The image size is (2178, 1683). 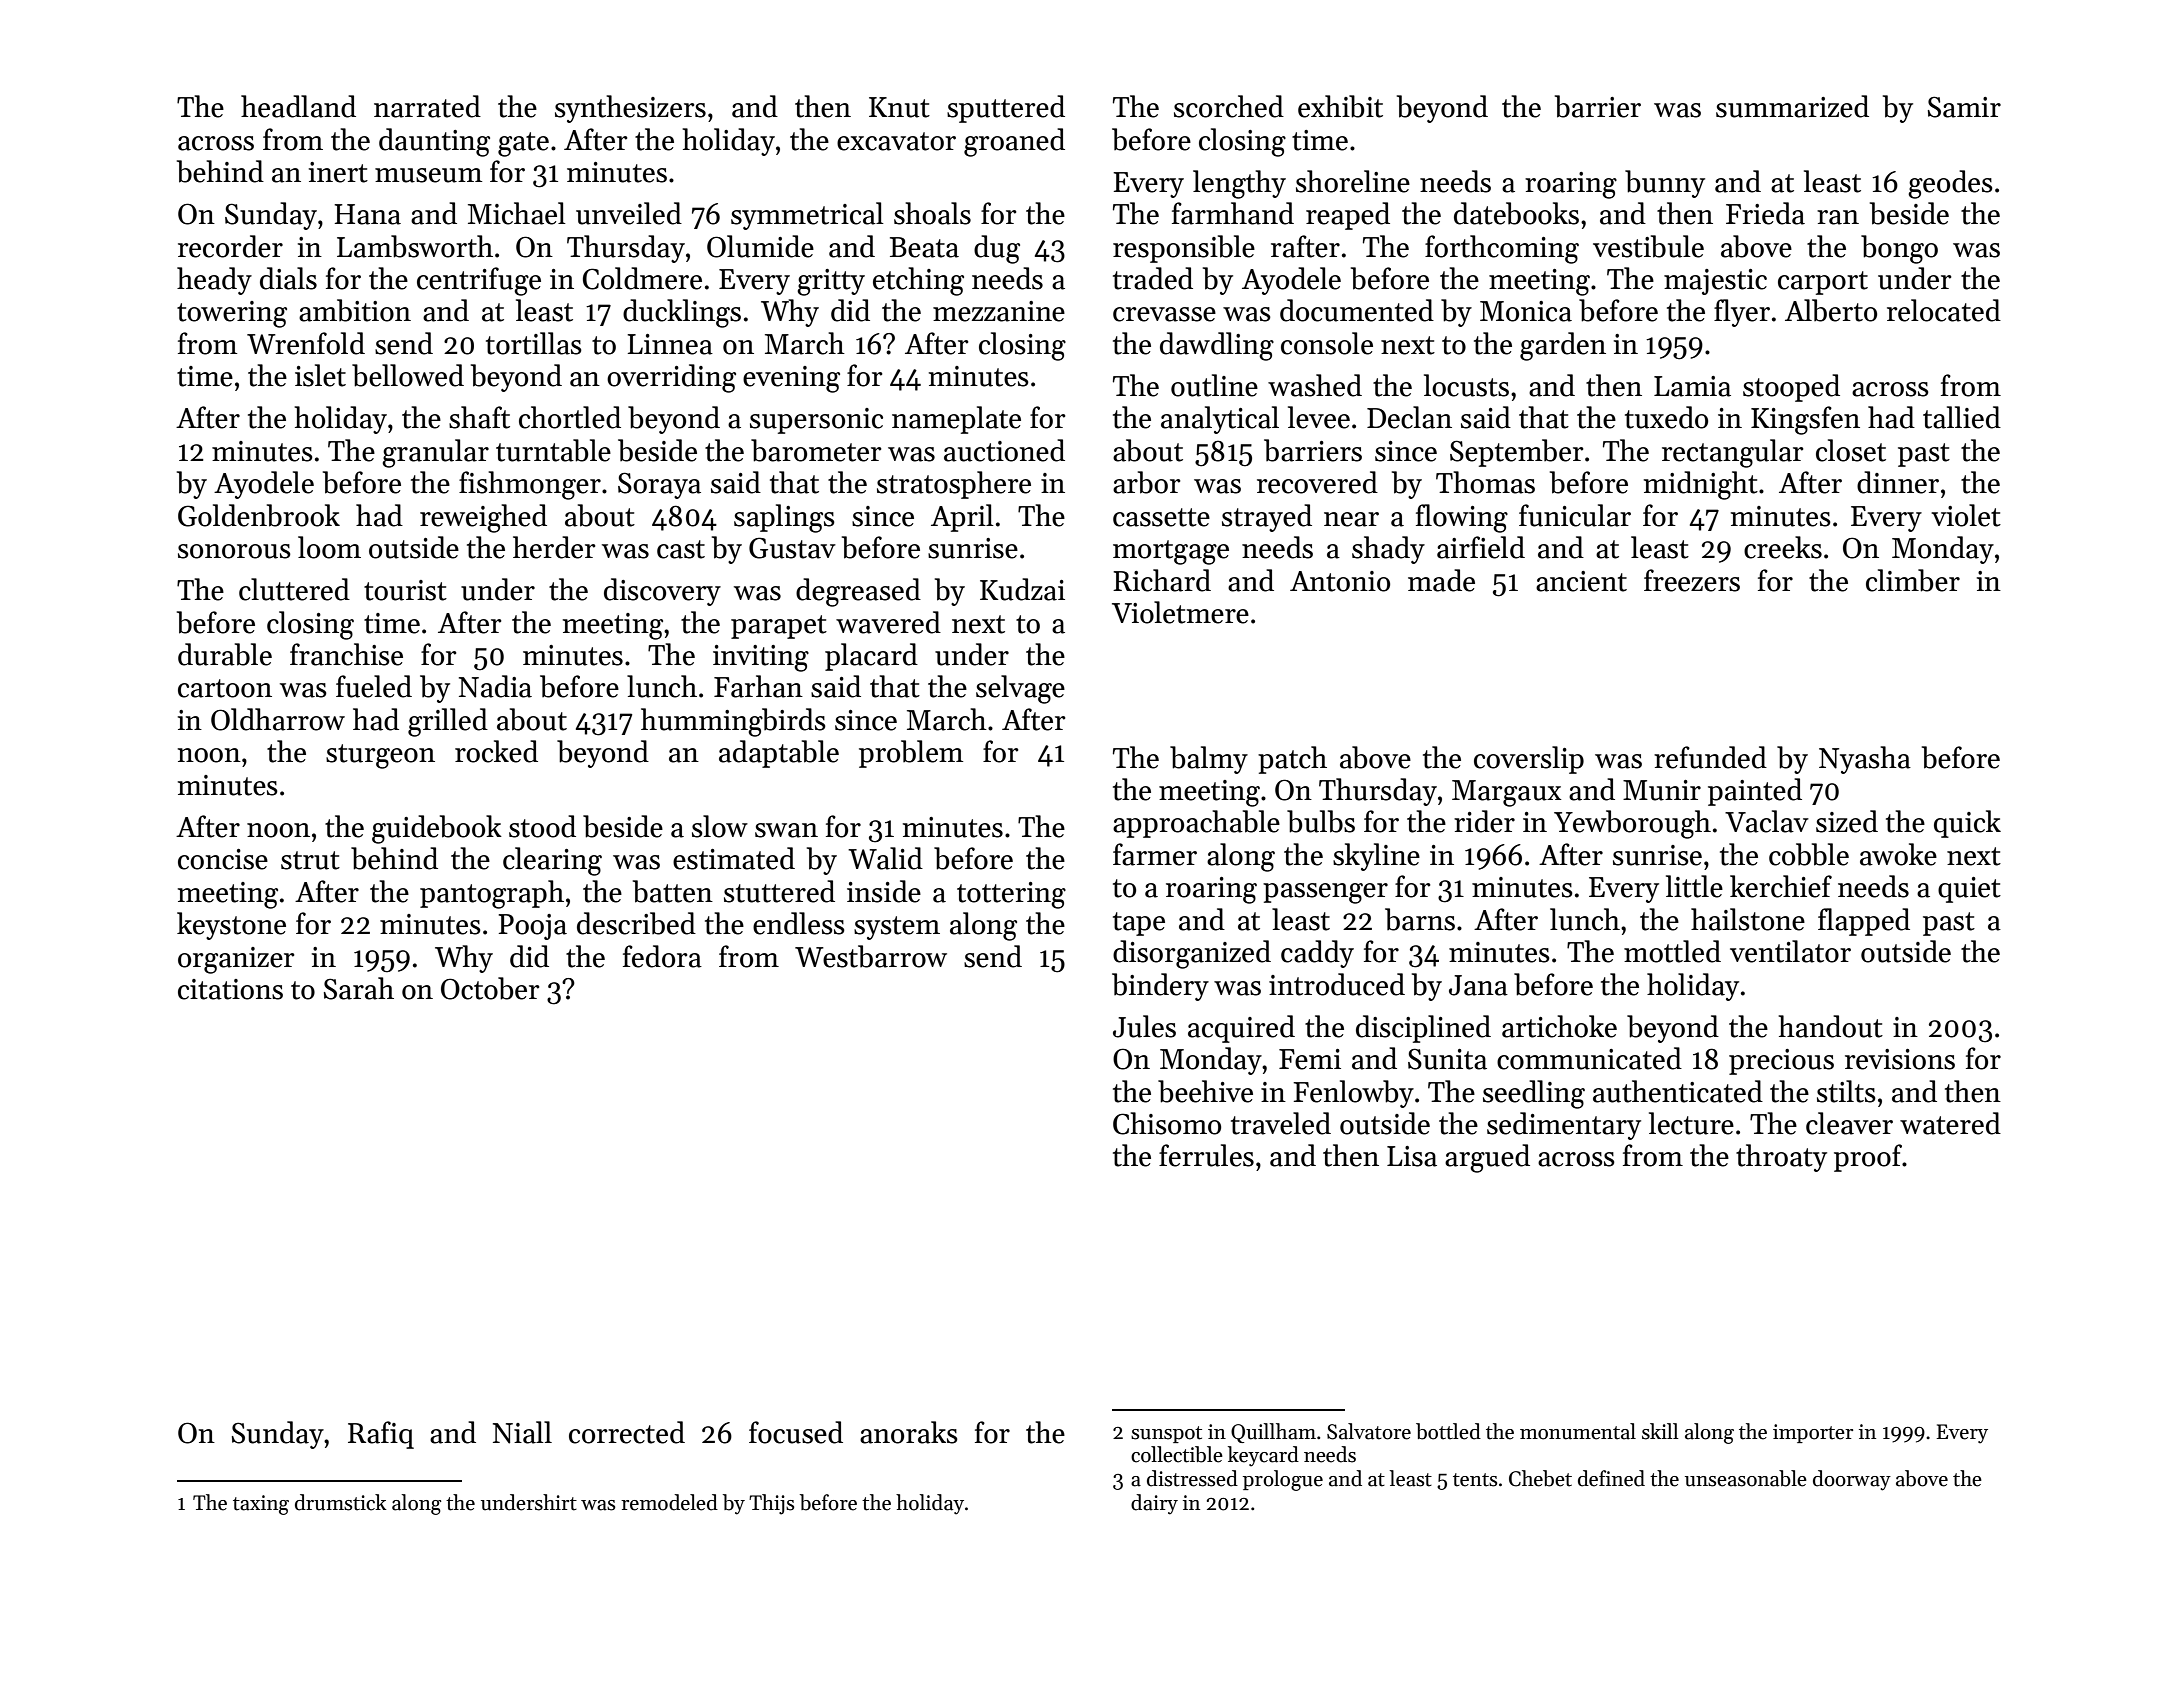 What do you see at coordinates (630, 109) in the document?
I see `synthesizers` at bounding box center [630, 109].
